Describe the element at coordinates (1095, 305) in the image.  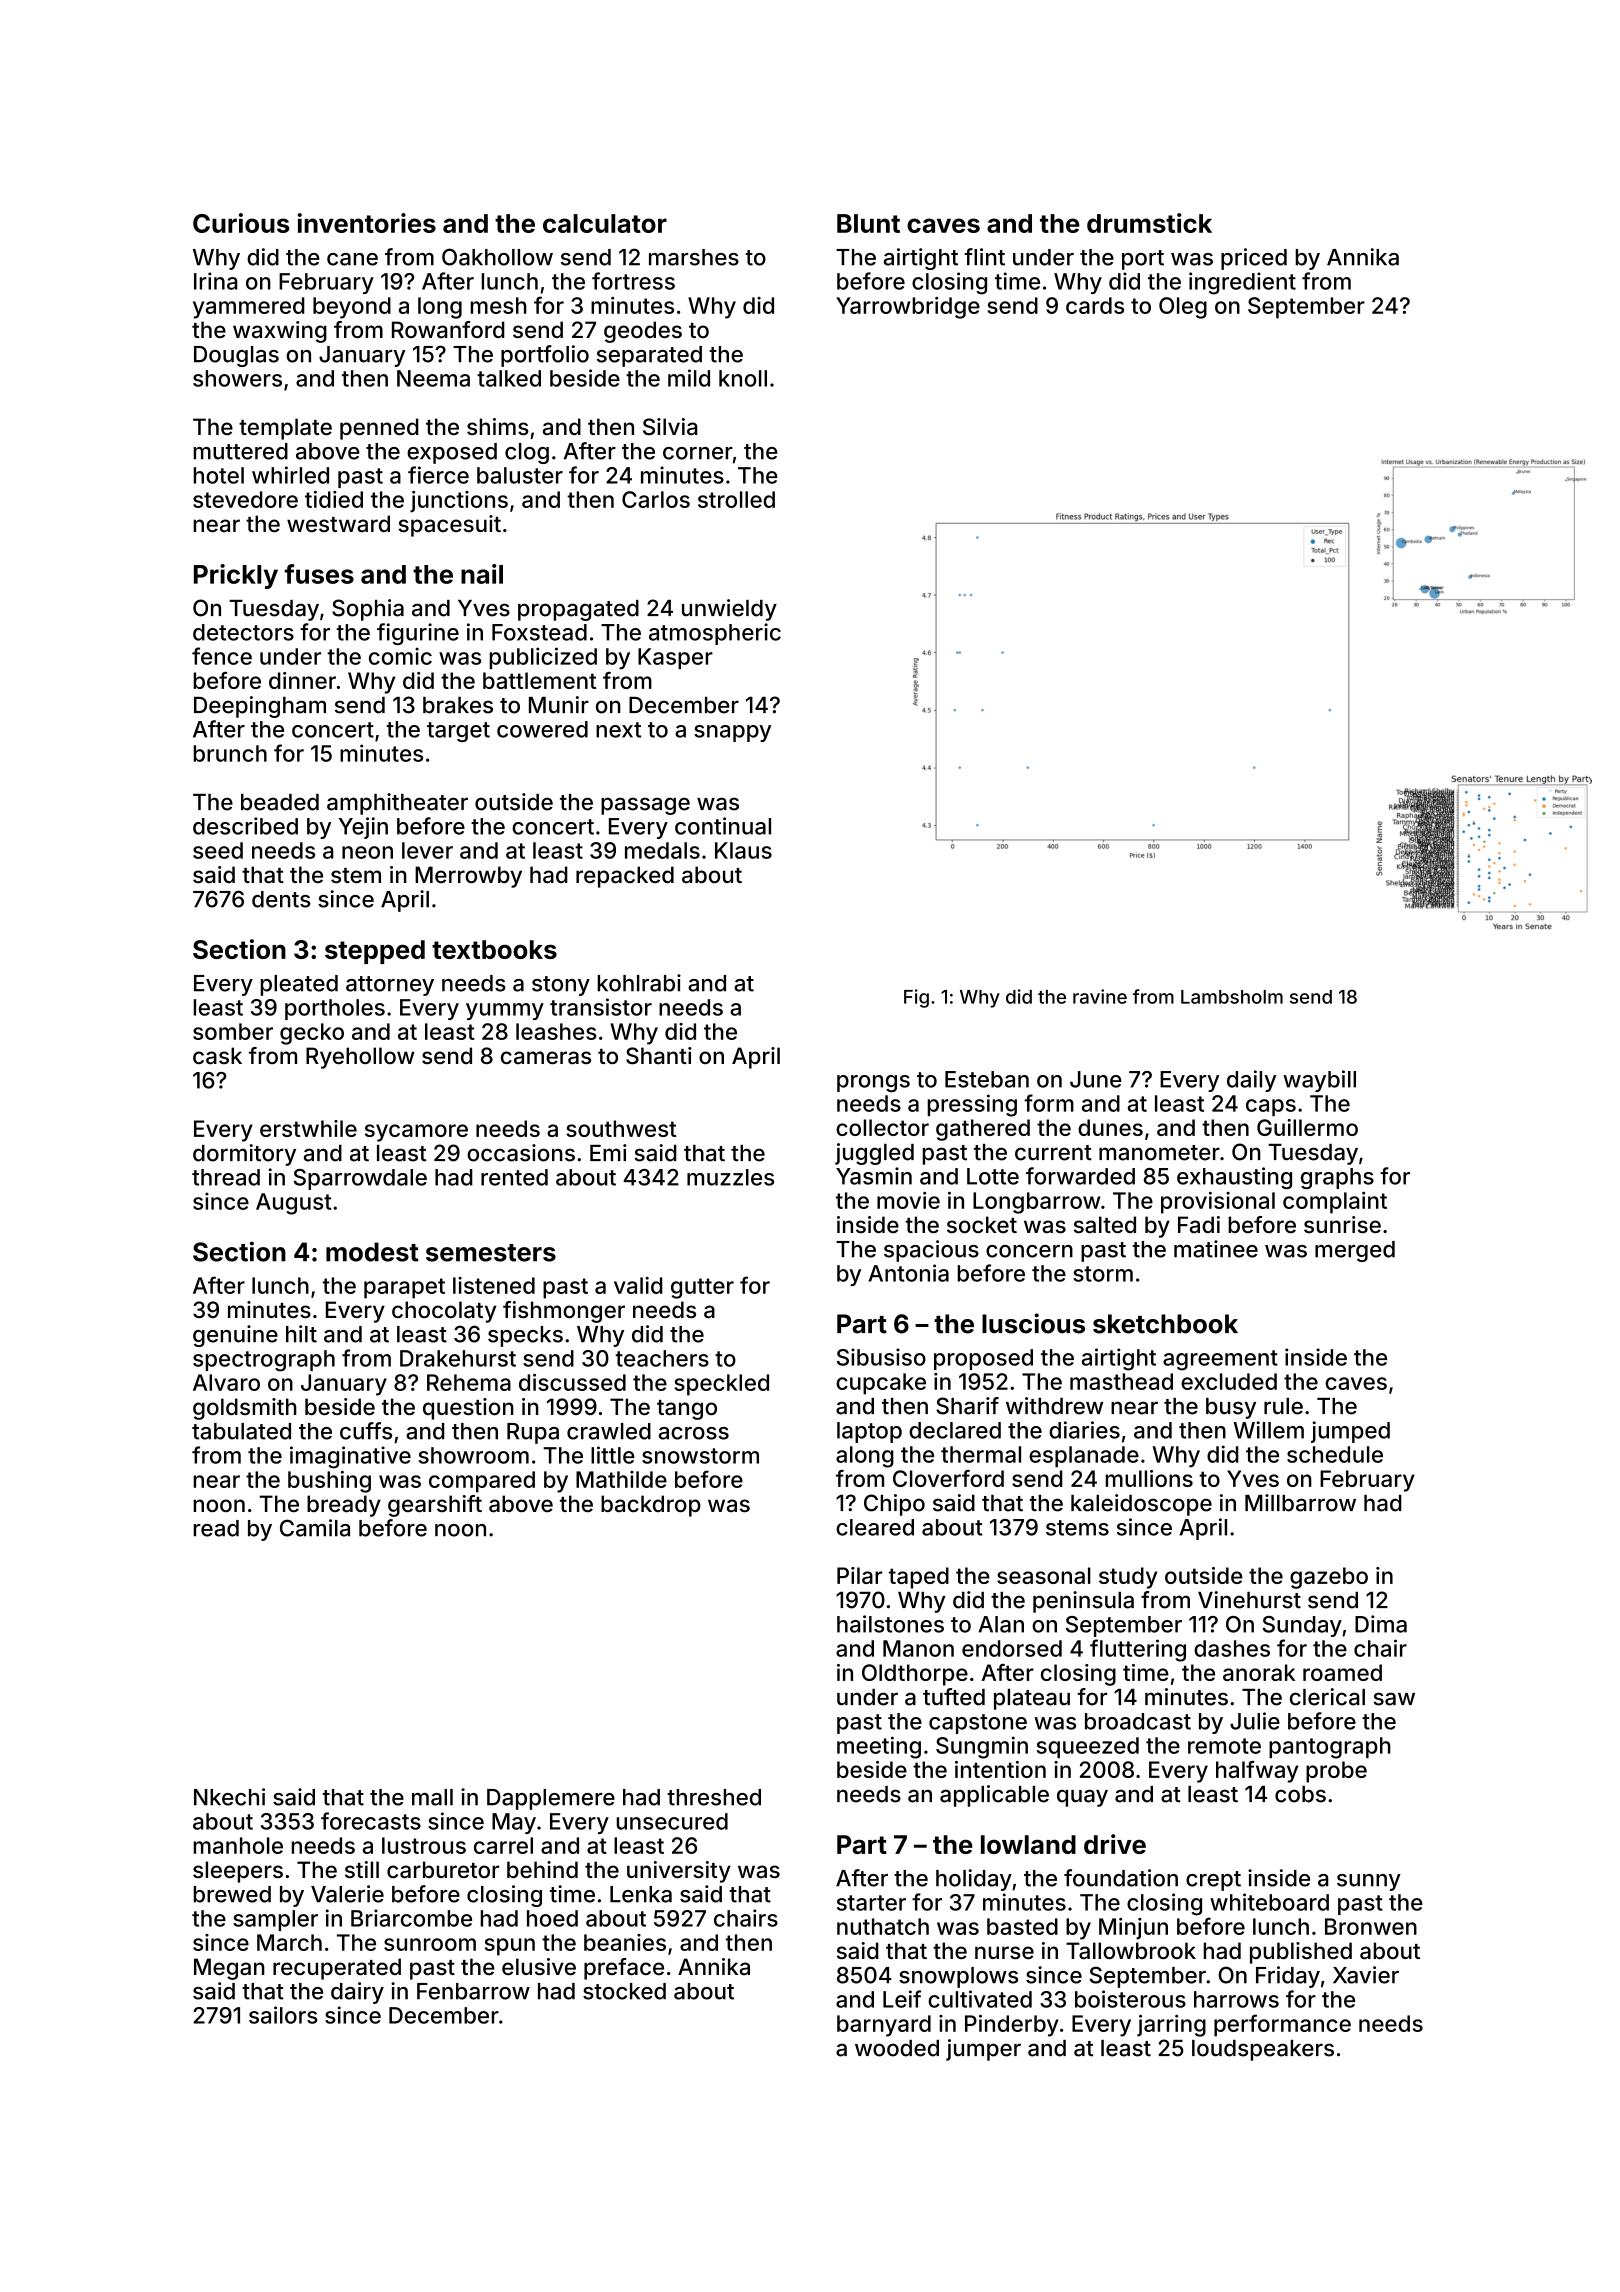
I see `cards` at that location.
